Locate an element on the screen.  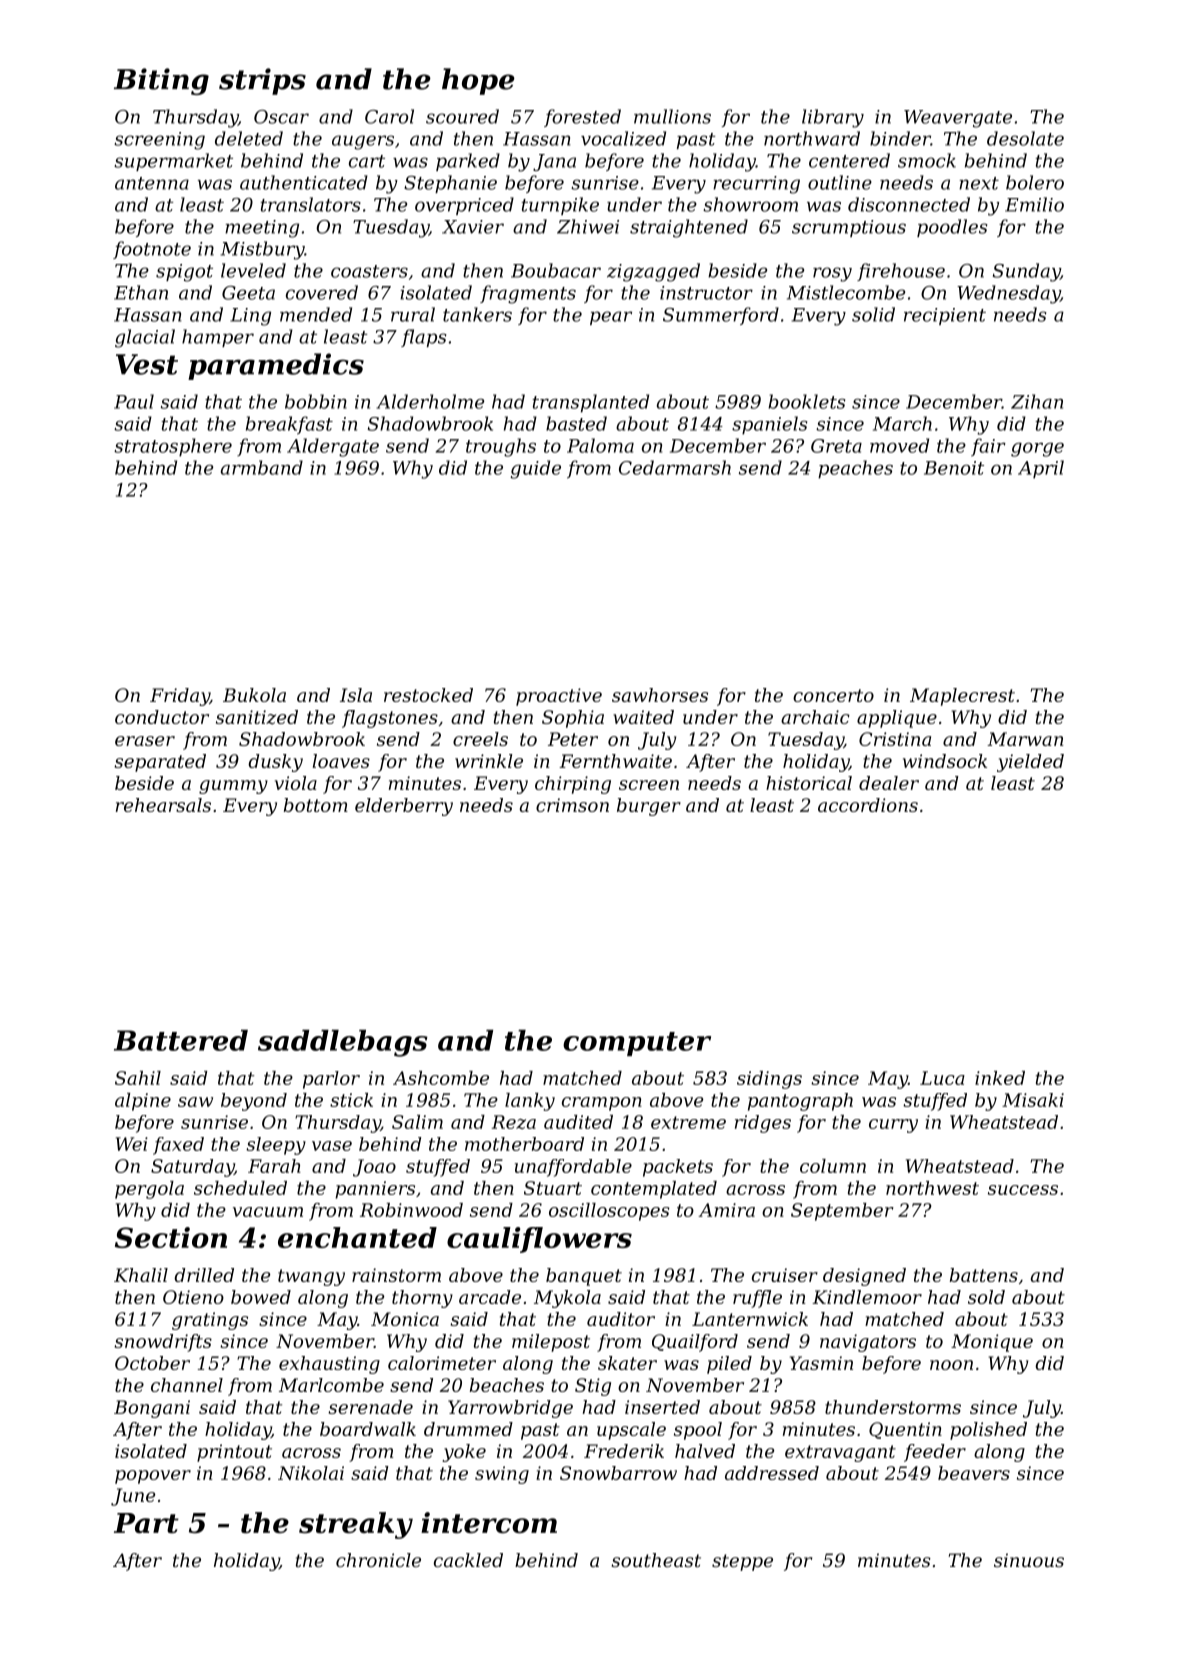
chronicle is located at coordinates (378, 1560).
